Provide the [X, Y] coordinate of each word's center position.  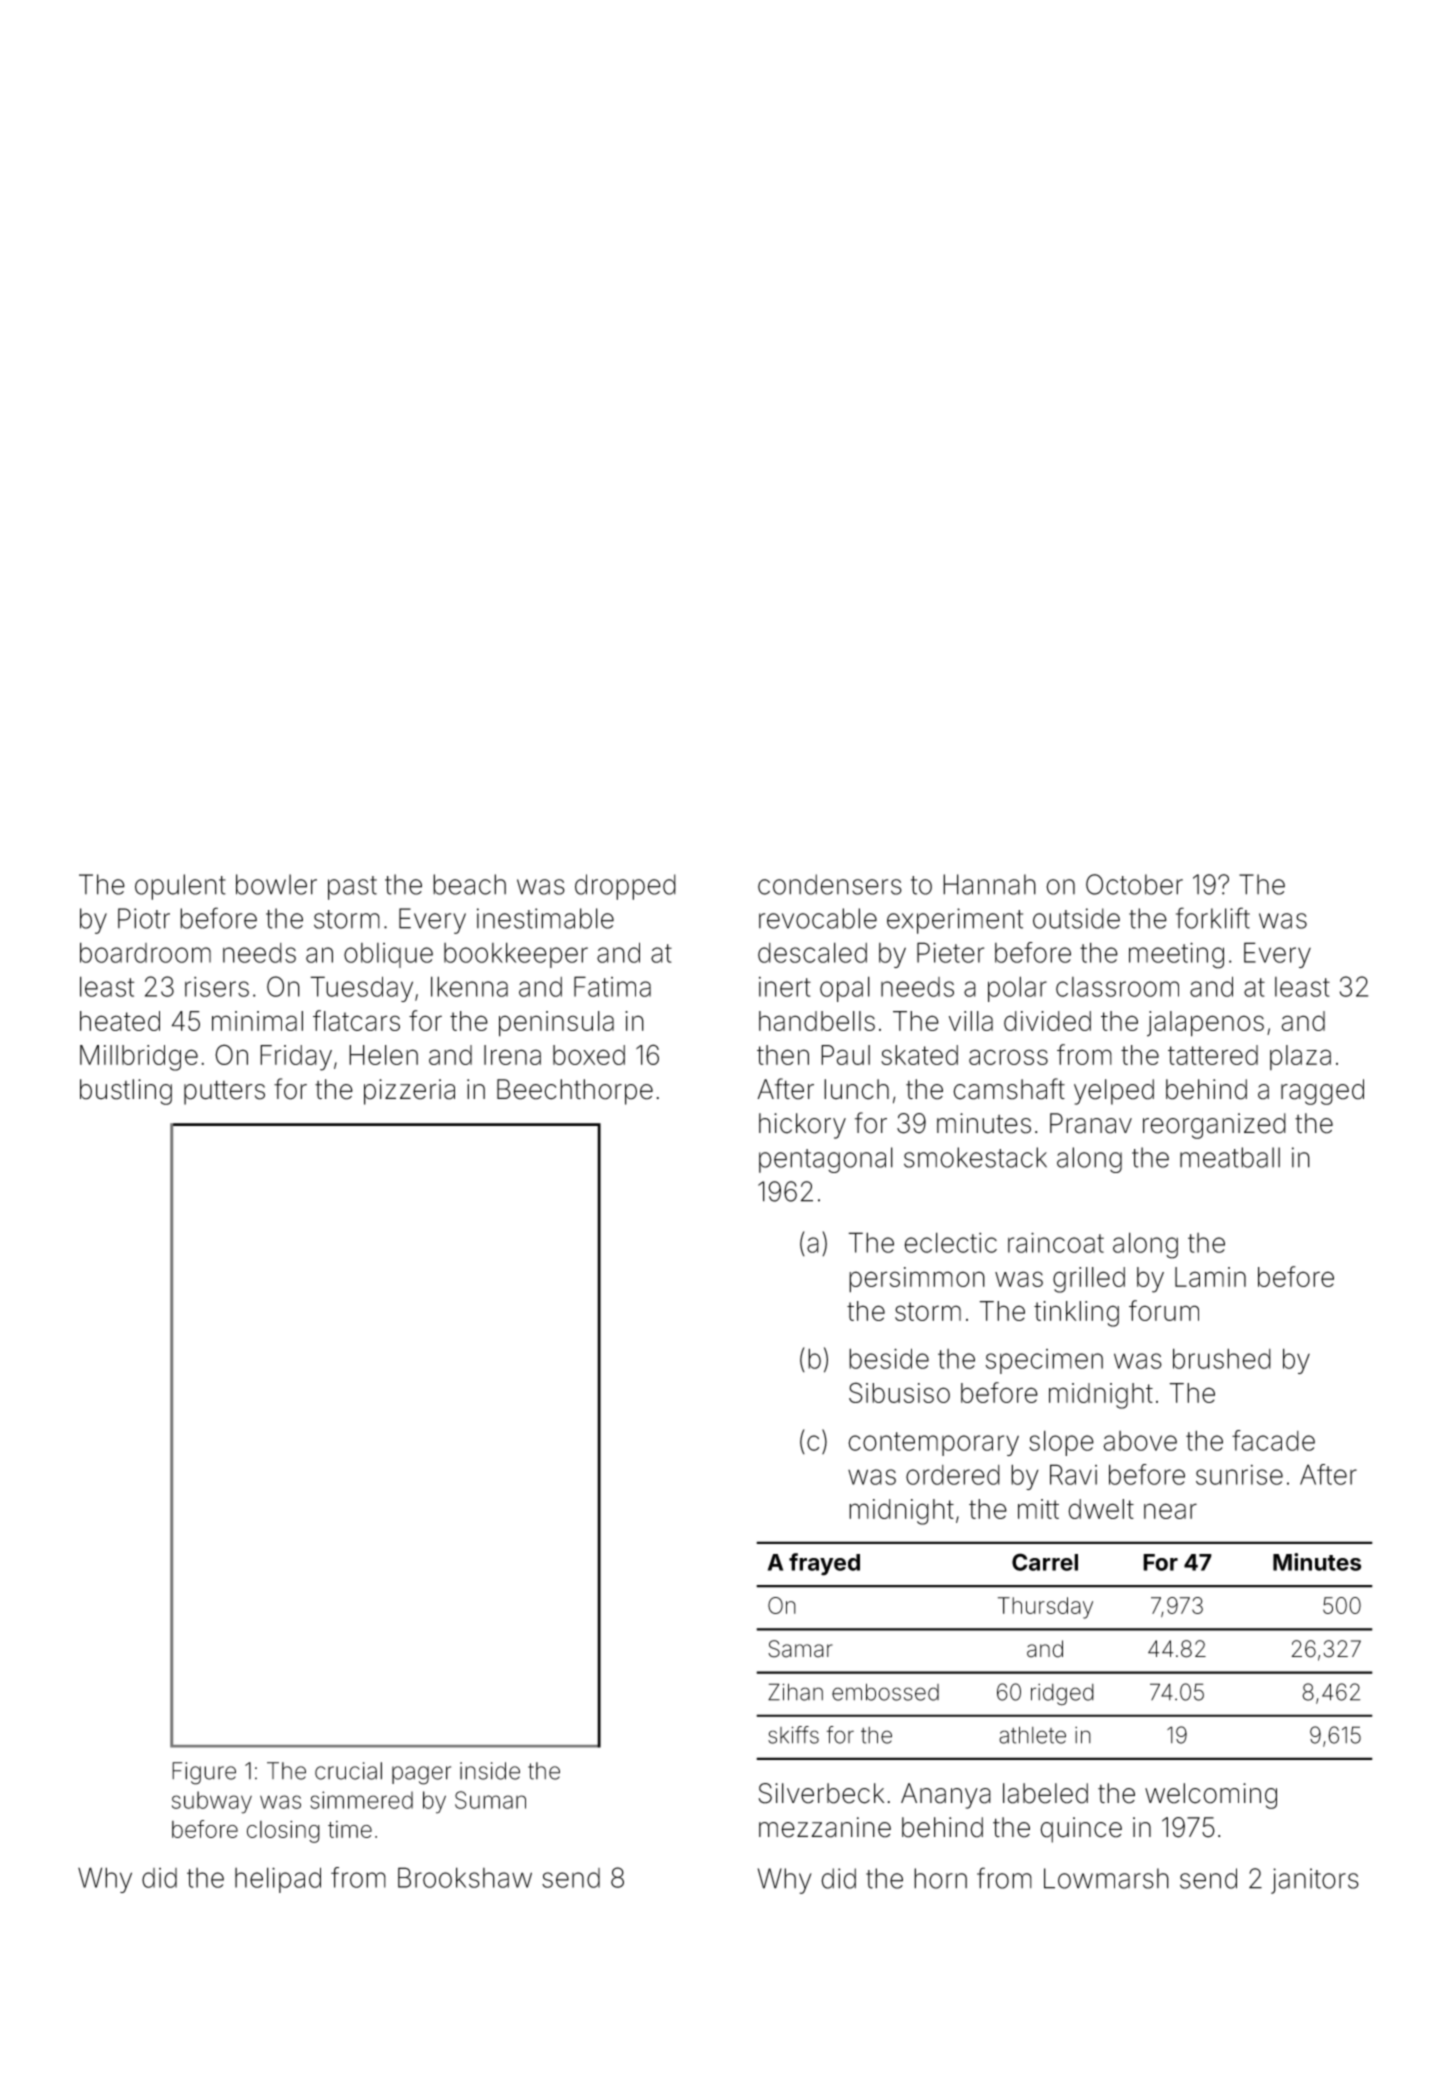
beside [889, 1358]
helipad [278, 1880]
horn [940, 1878]
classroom [1117, 987]
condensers [830, 884]
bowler [276, 884]
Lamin [1210, 1277]
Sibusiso [899, 1392]
